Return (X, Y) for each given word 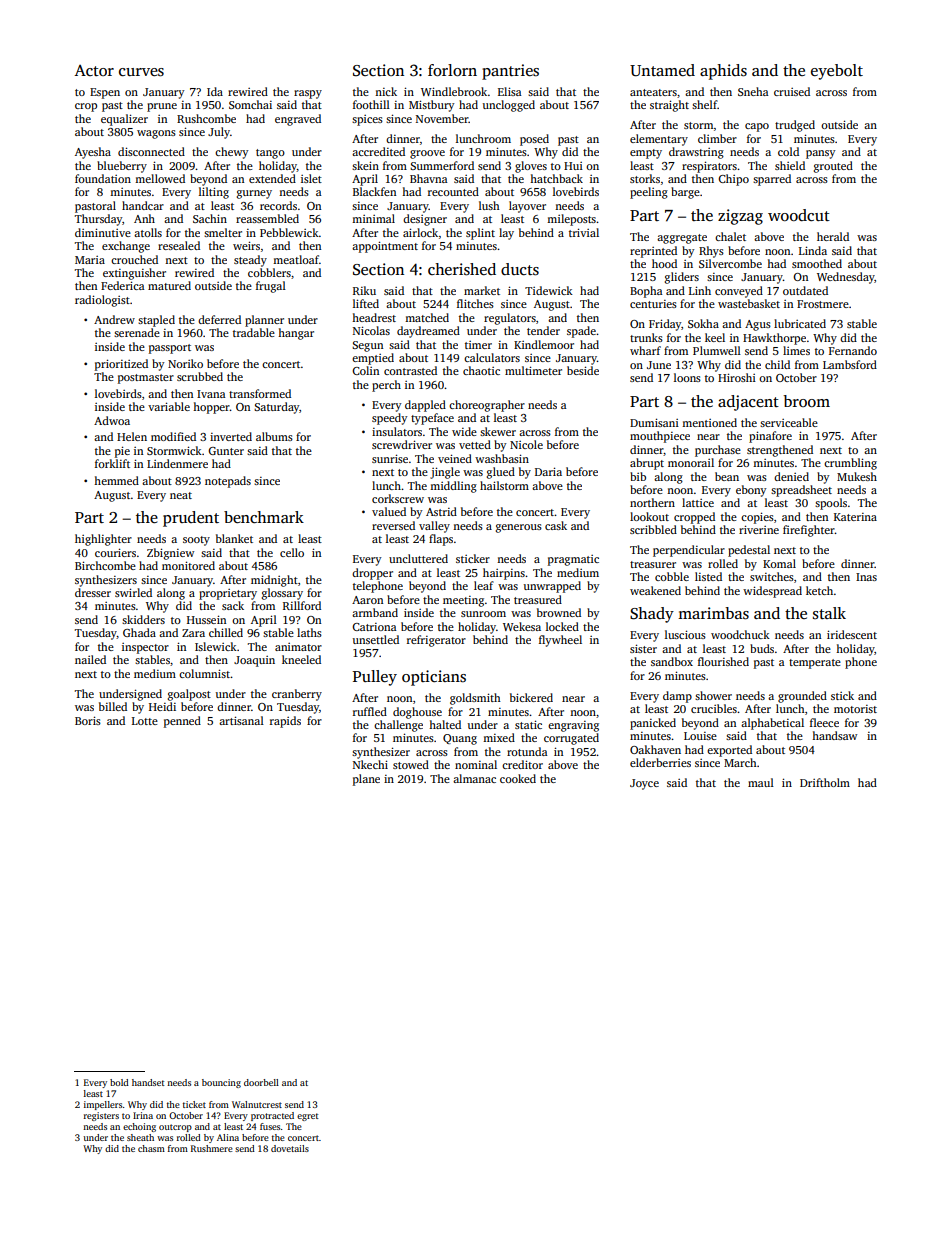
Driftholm (825, 782)
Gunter (226, 451)
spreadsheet (801, 491)
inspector (145, 648)
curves (141, 72)
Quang (460, 739)
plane (366, 780)
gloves (531, 167)
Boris (88, 720)
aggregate (682, 239)
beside (583, 370)
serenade (137, 332)
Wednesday (846, 278)
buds (762, 648)
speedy (389, 419)
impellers (103, 1105)
